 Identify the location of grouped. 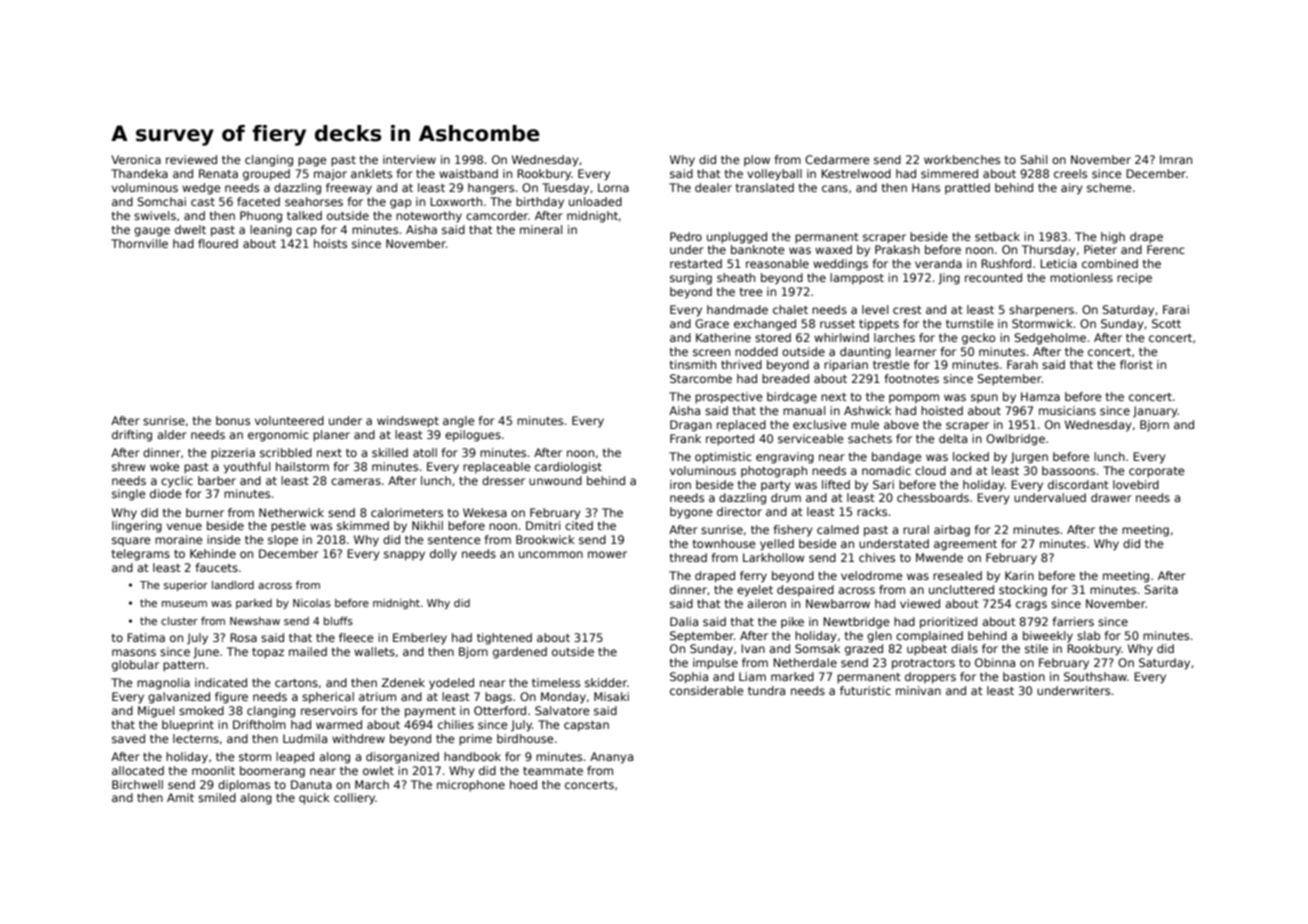
(266, 175).
